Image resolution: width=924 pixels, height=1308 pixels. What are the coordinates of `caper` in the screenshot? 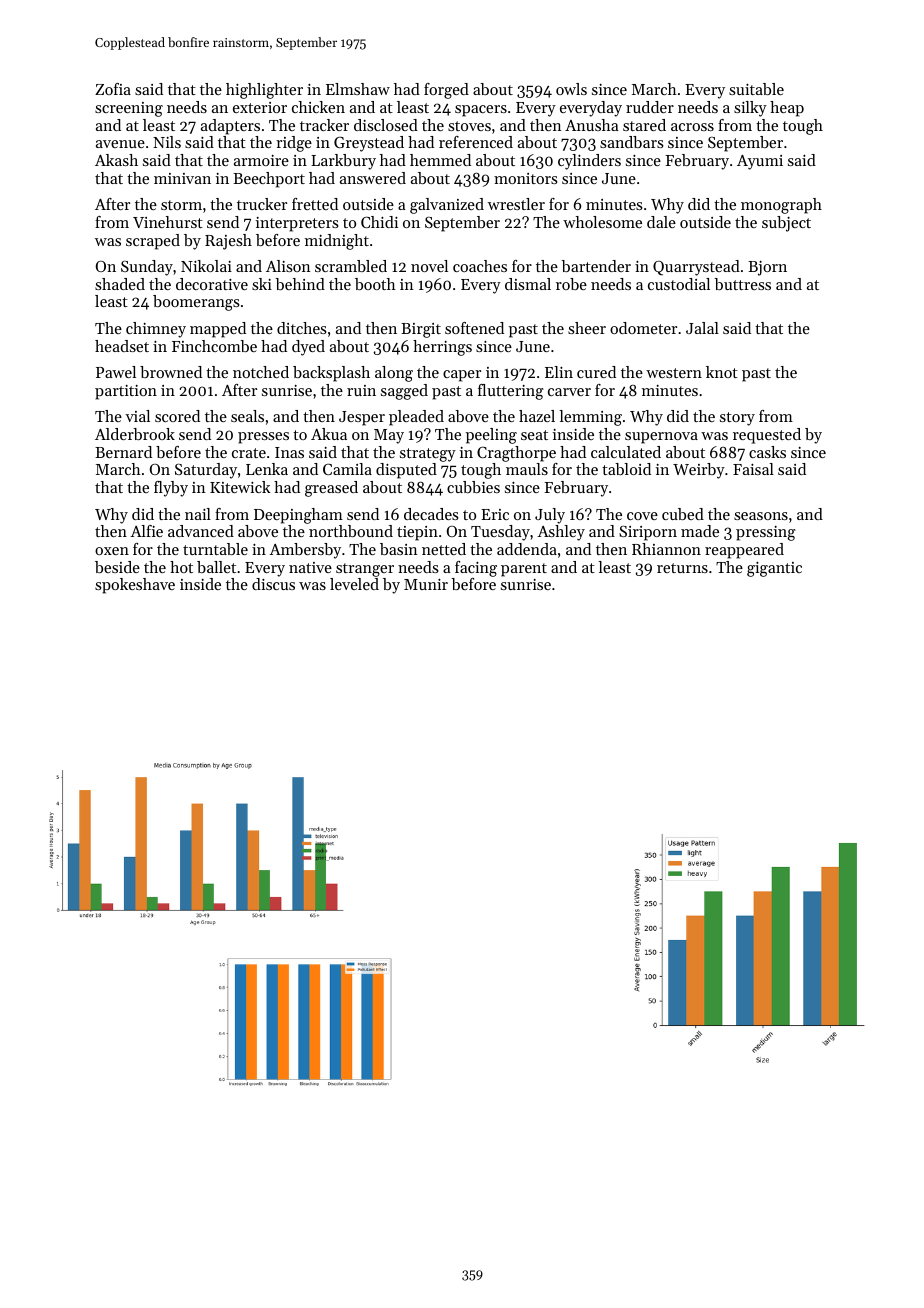 It's located at (462, 376).
